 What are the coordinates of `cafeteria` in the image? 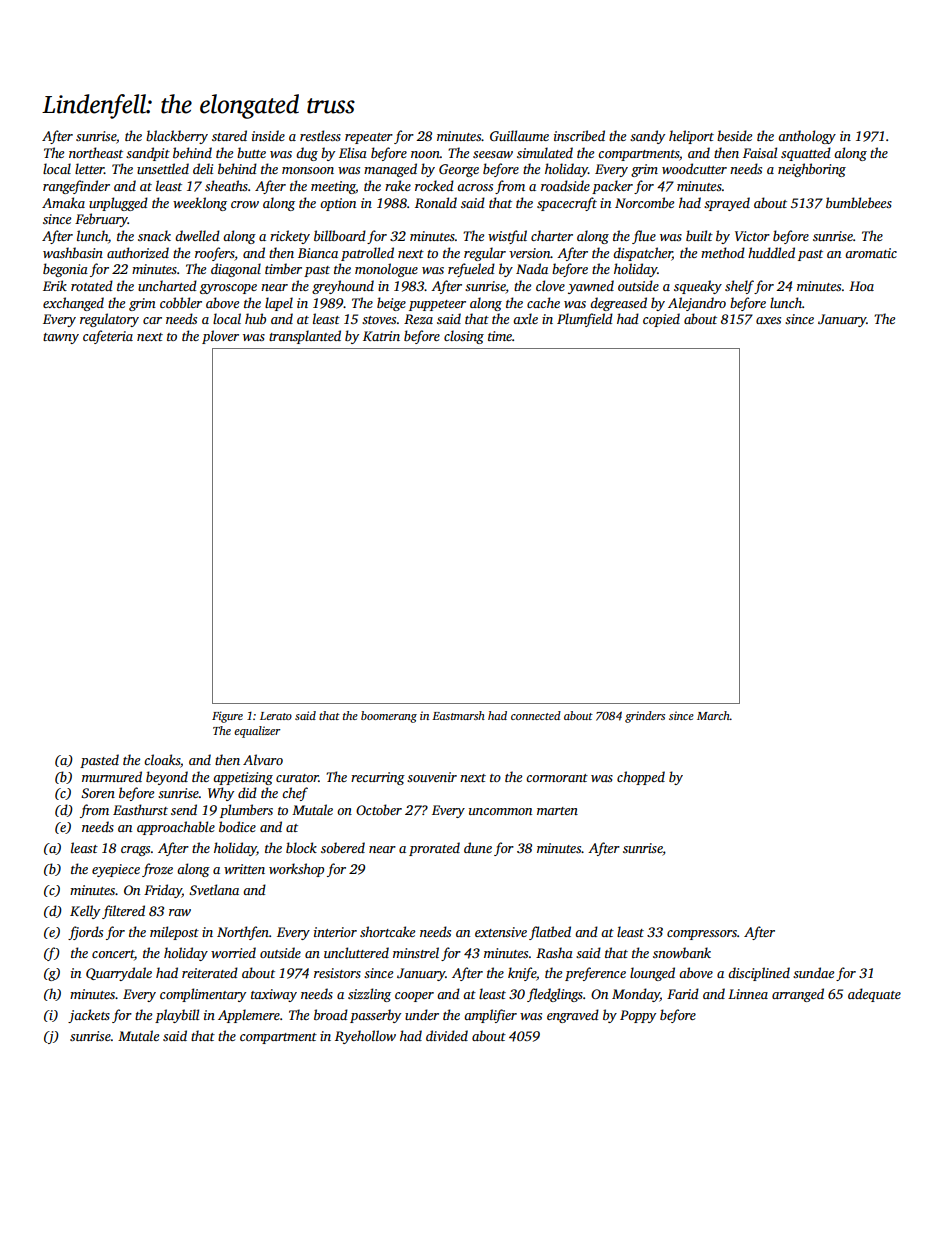 It's located at (108, 337).
